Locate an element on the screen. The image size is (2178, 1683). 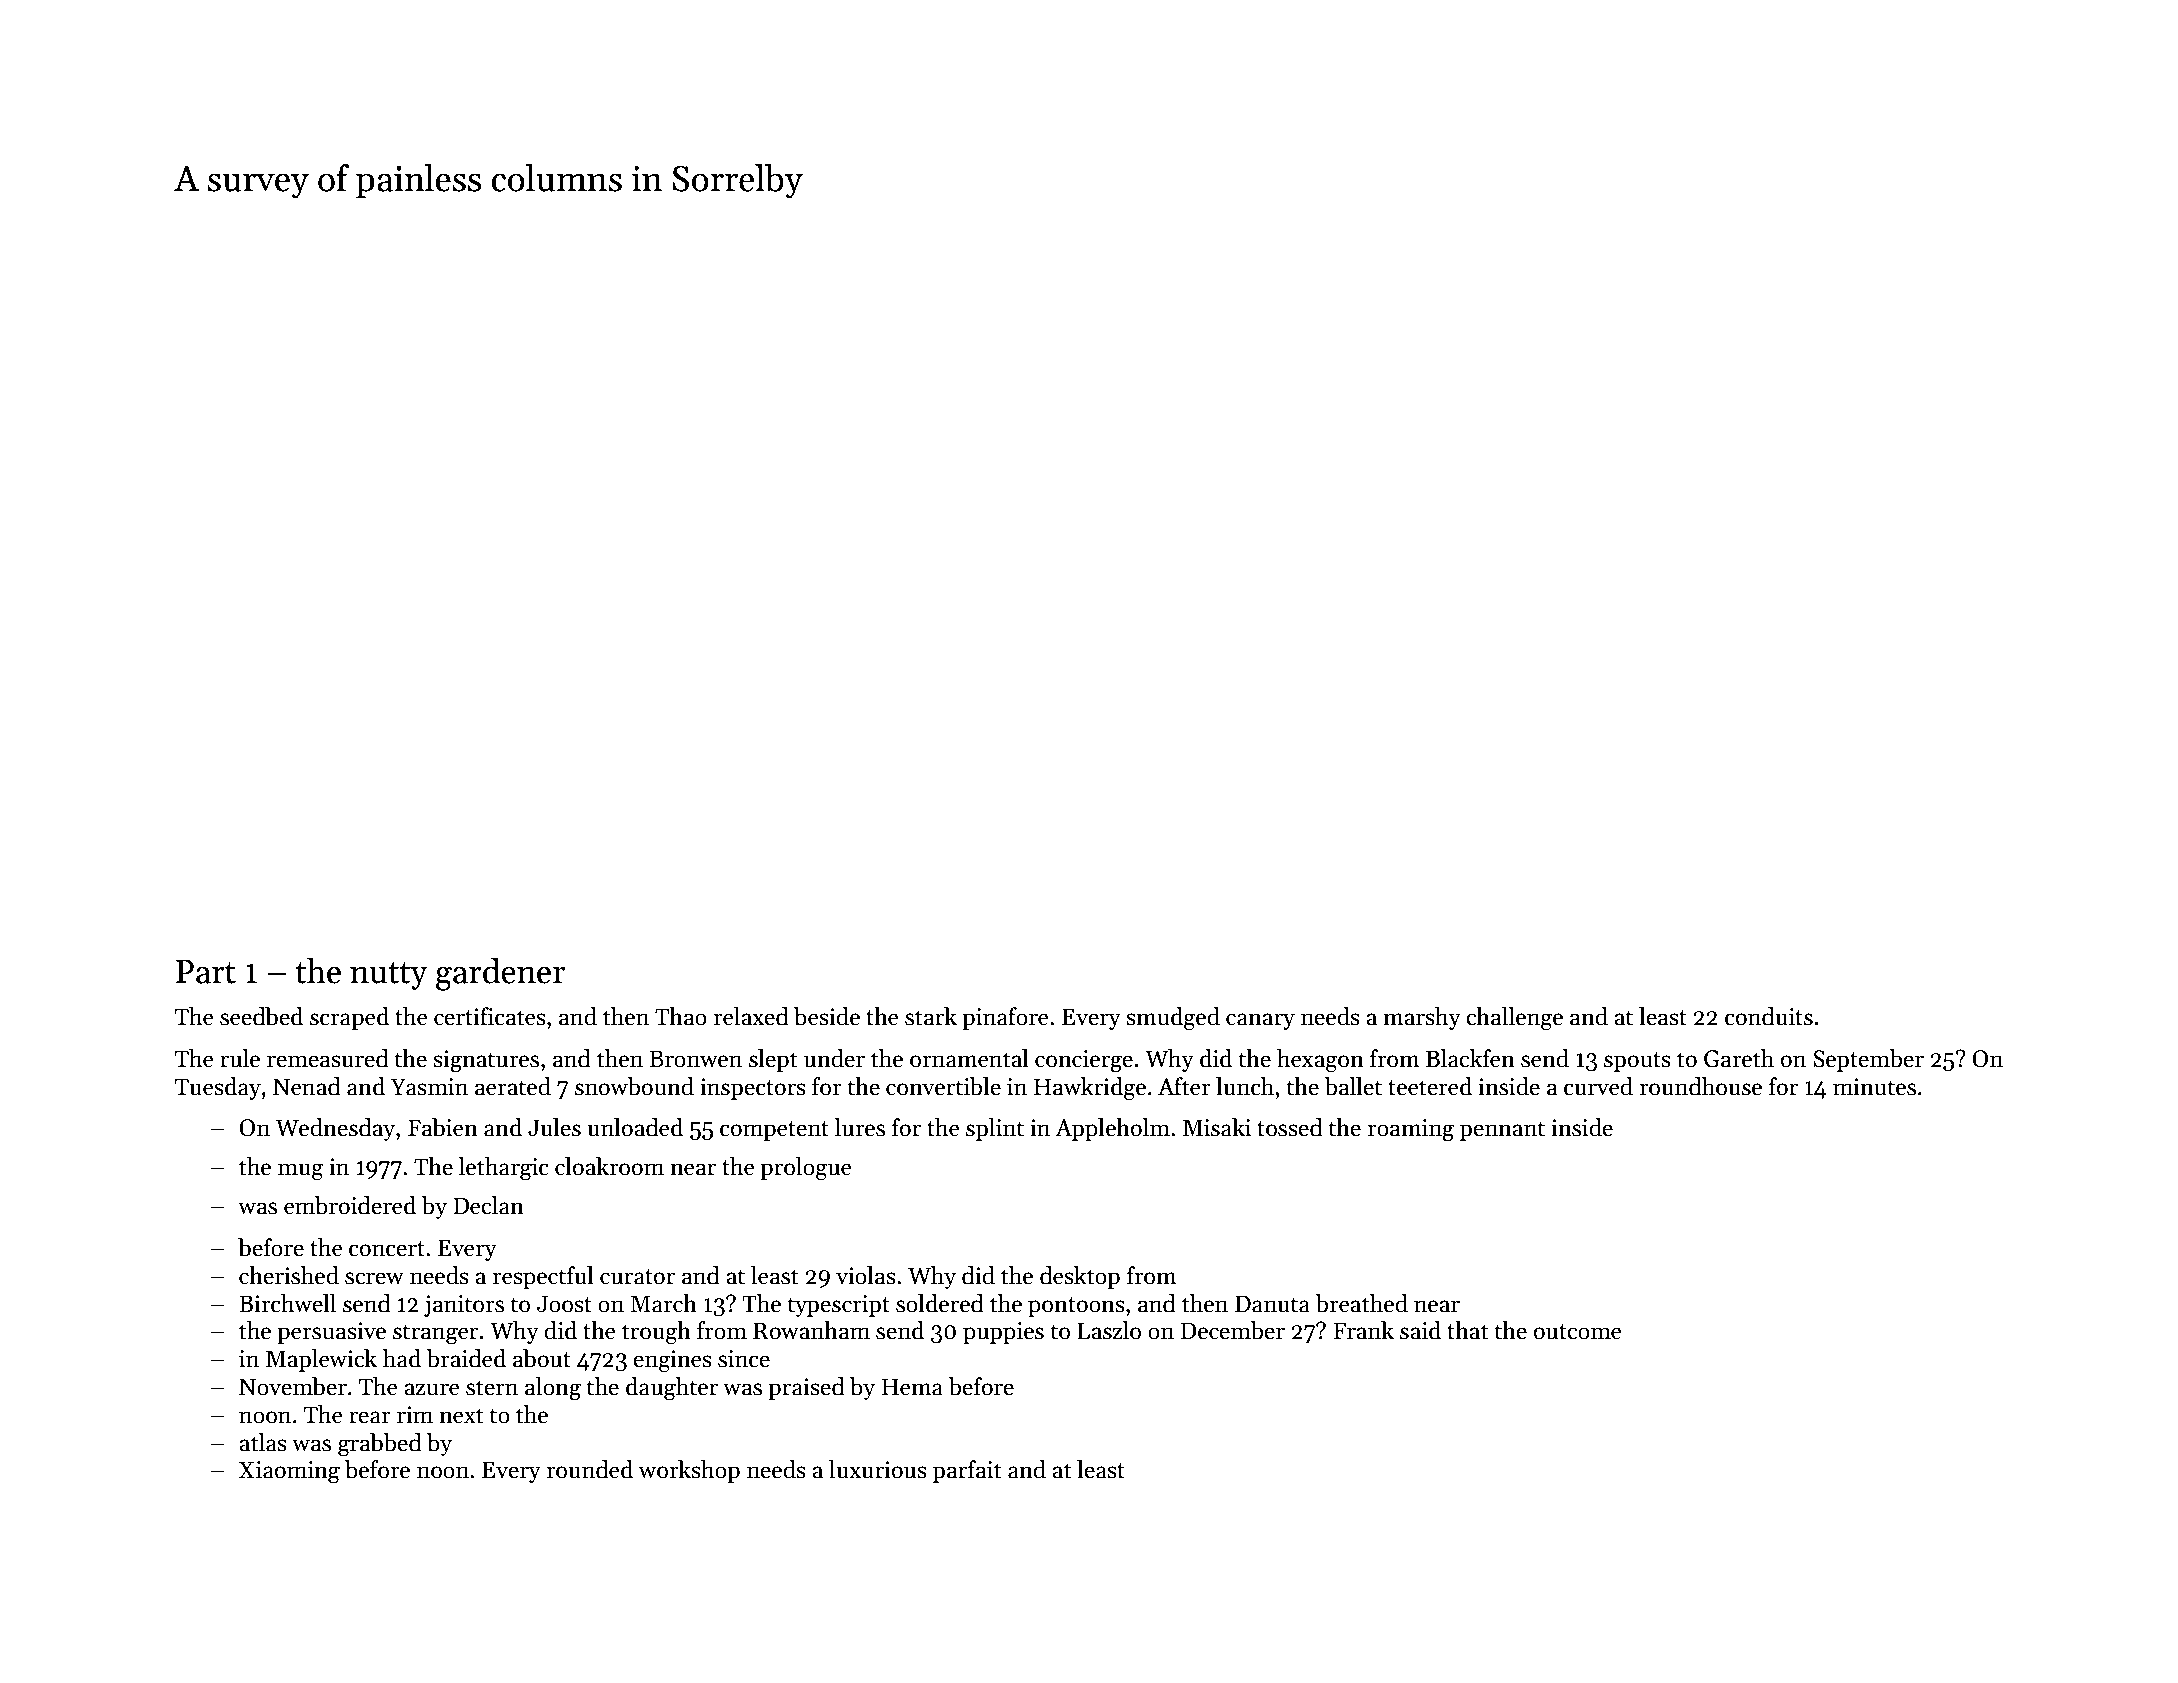
smudged is located at coordinates (1173, 1019).
